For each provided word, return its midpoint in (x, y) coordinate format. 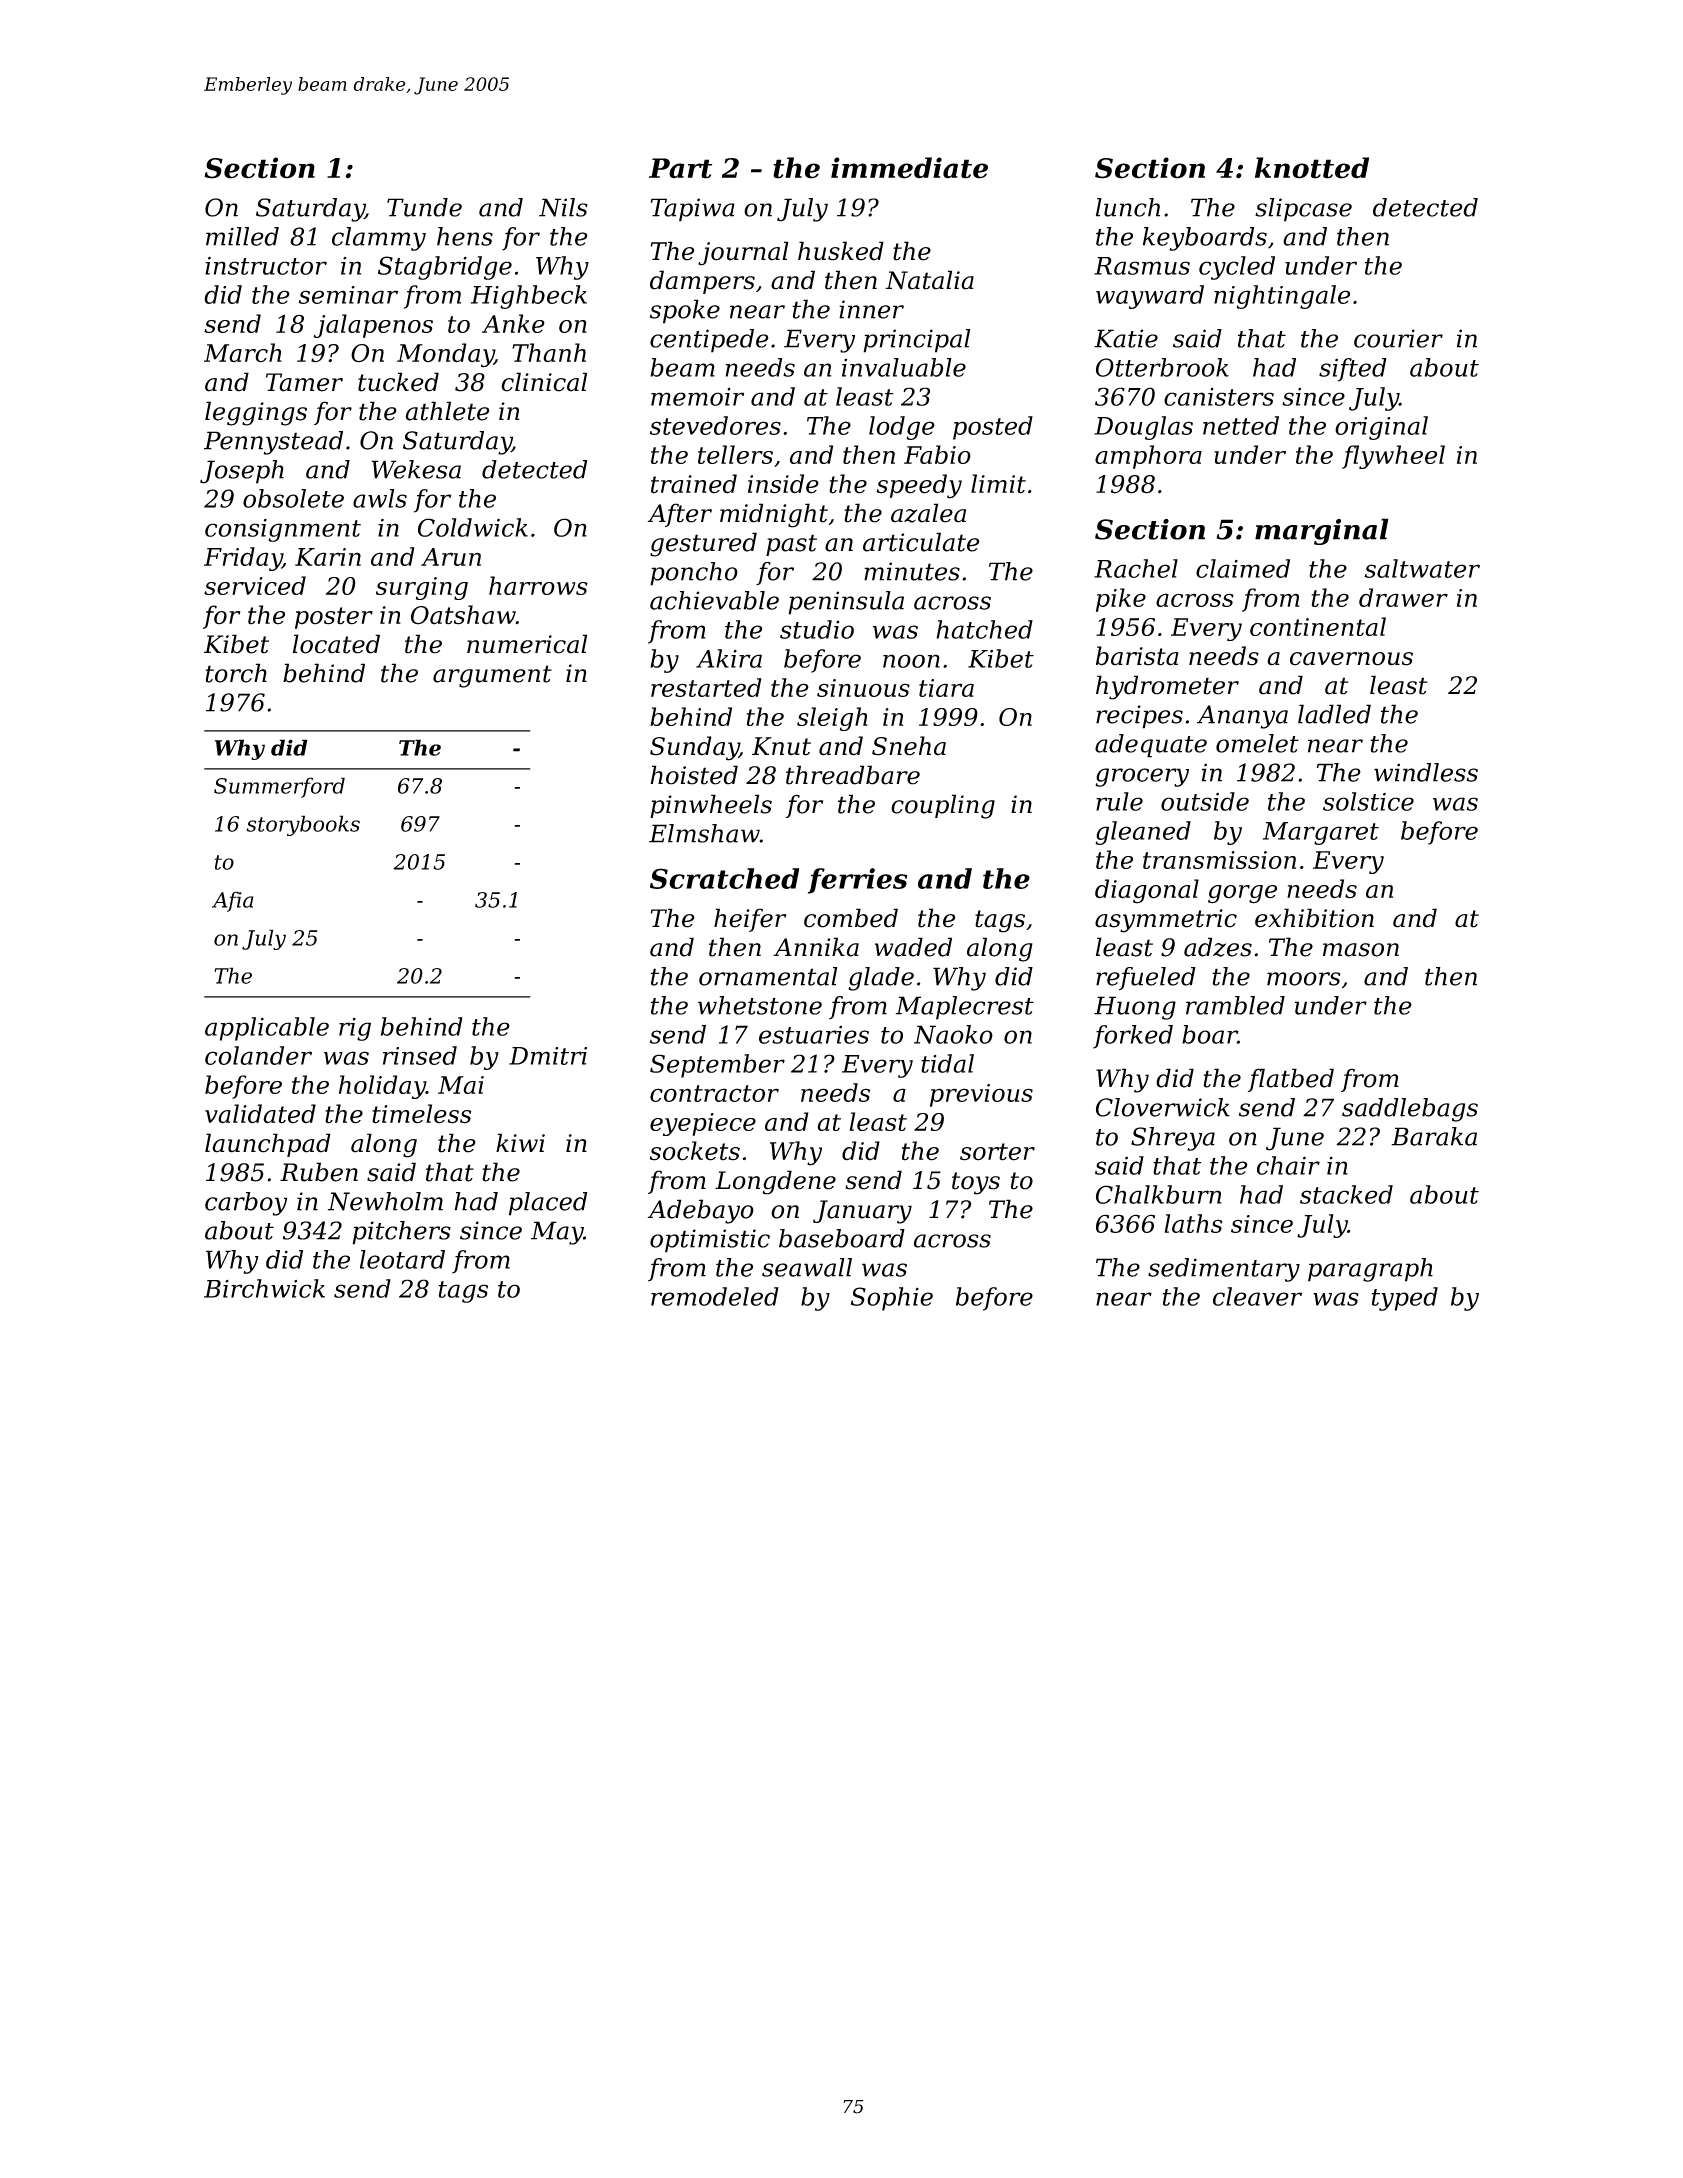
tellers (735, 454)
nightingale (1282, 297)
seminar (348, 295)
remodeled (715, 1296)
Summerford (279, 787)
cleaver (1257, 1296)
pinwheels (711, 806)
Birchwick (264, 1288)
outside (1205, 801)
